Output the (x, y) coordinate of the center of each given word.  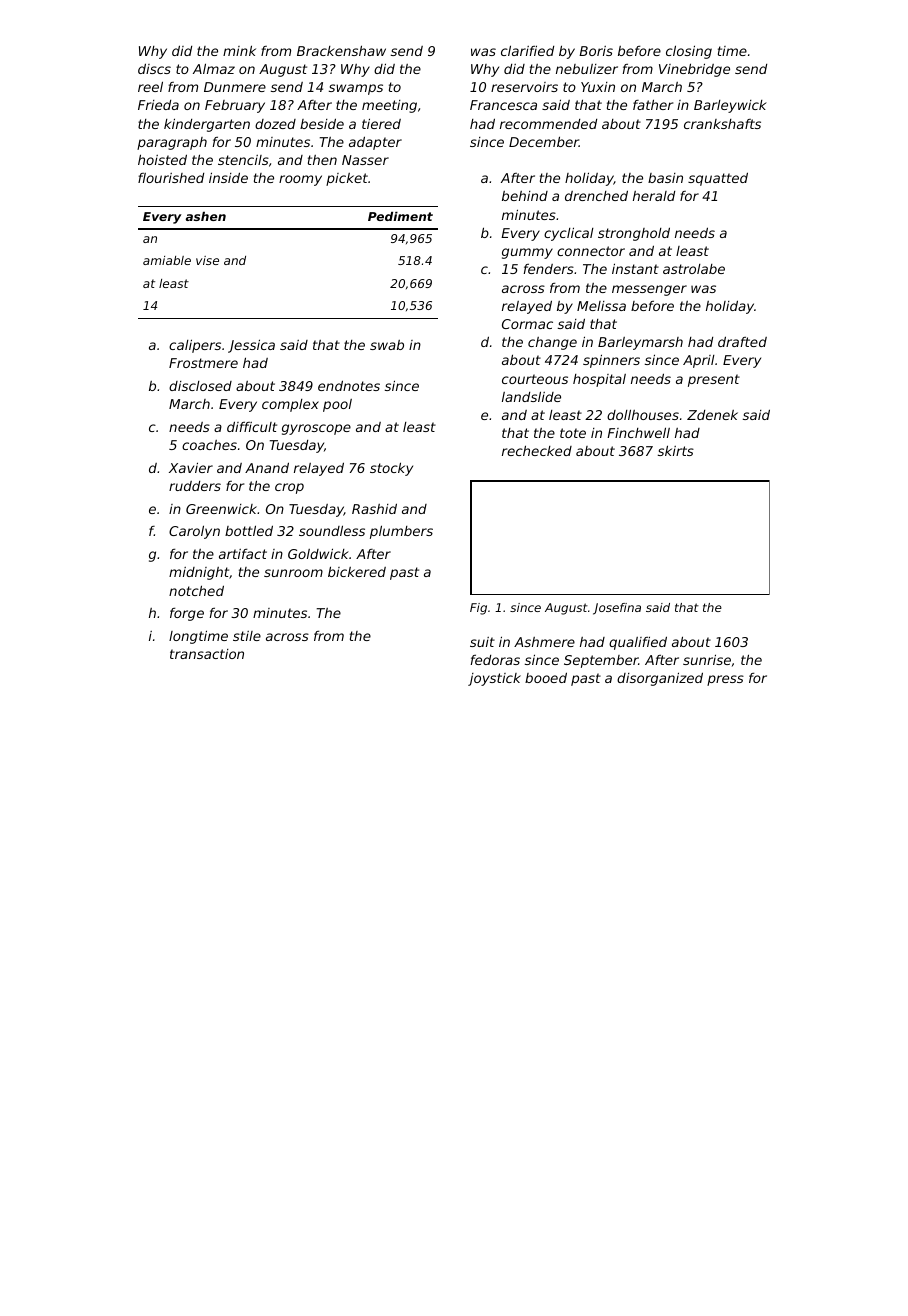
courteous (535, 379)
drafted (742, 341)
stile (247, 636)
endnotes (349, 385)
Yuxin (598, 87)
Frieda (158, 105)
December (544, 141)
